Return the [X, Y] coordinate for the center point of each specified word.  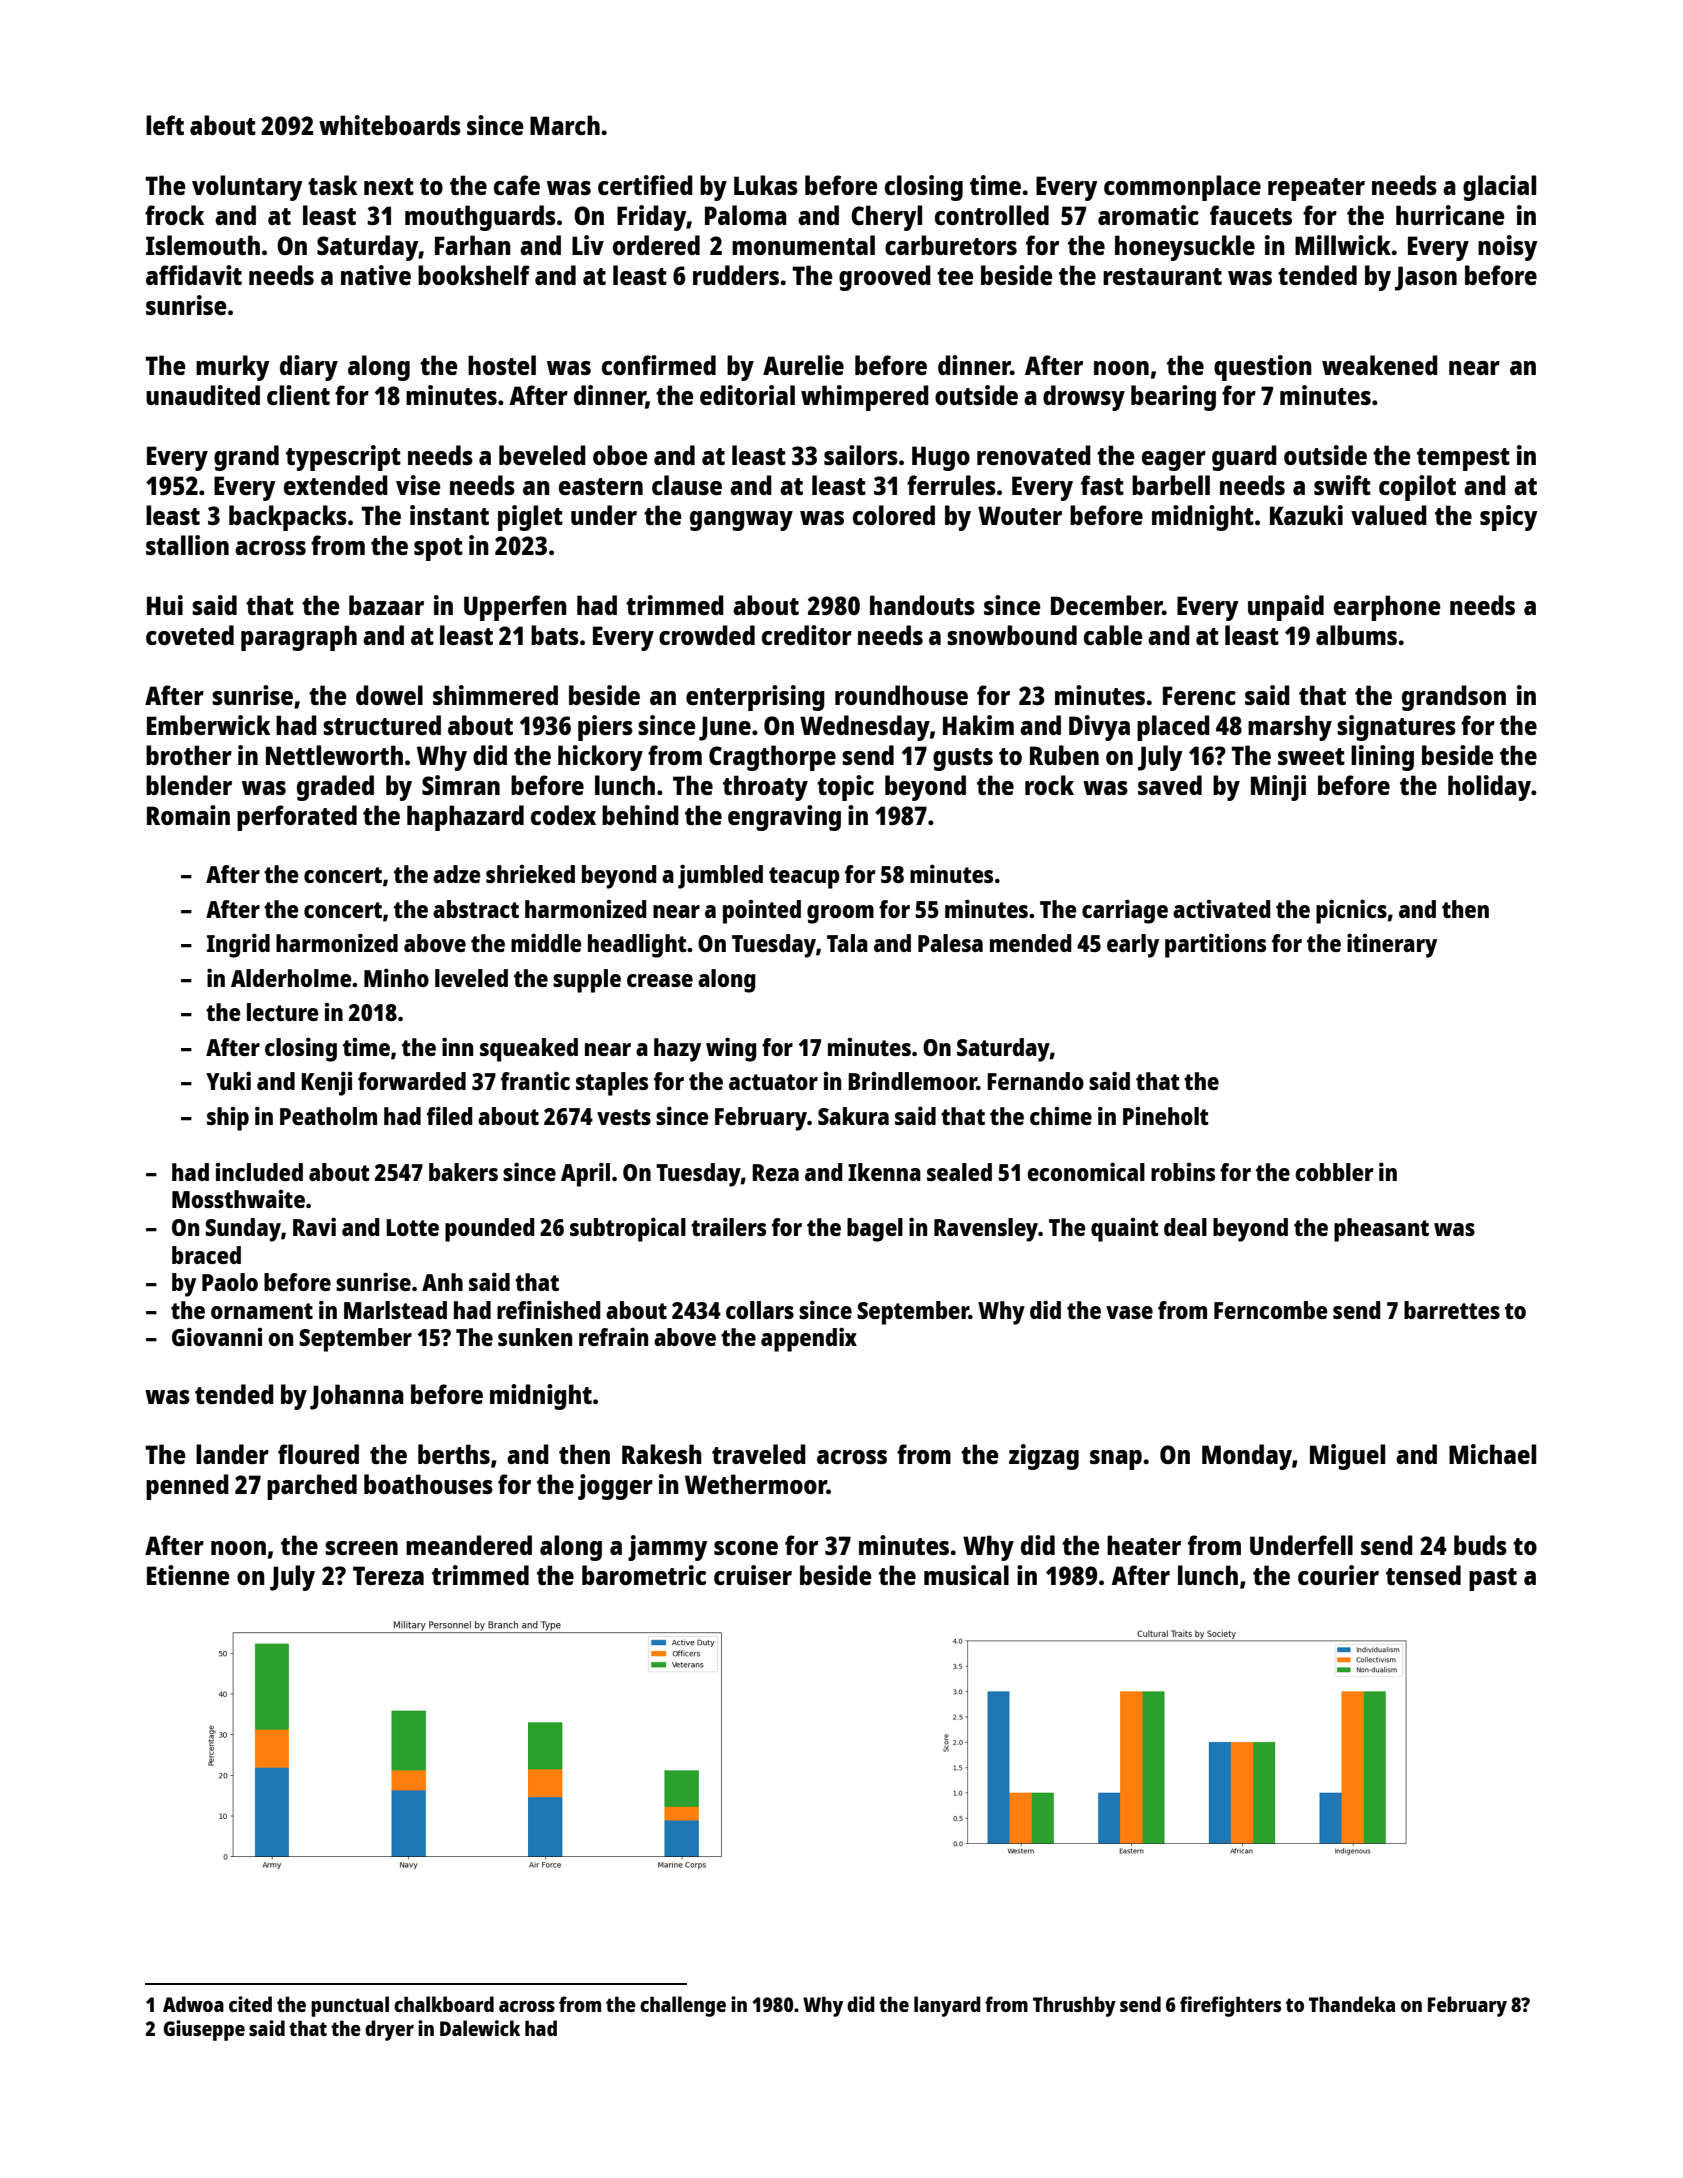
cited [250, 2004]
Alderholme [291, 978]
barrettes [1452, 1310]
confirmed [659, 365]
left [165, 125]
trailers [728, 1226]
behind [640, 815]
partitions [1215, 945]
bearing [1173, 398]
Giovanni [217, 1336]
